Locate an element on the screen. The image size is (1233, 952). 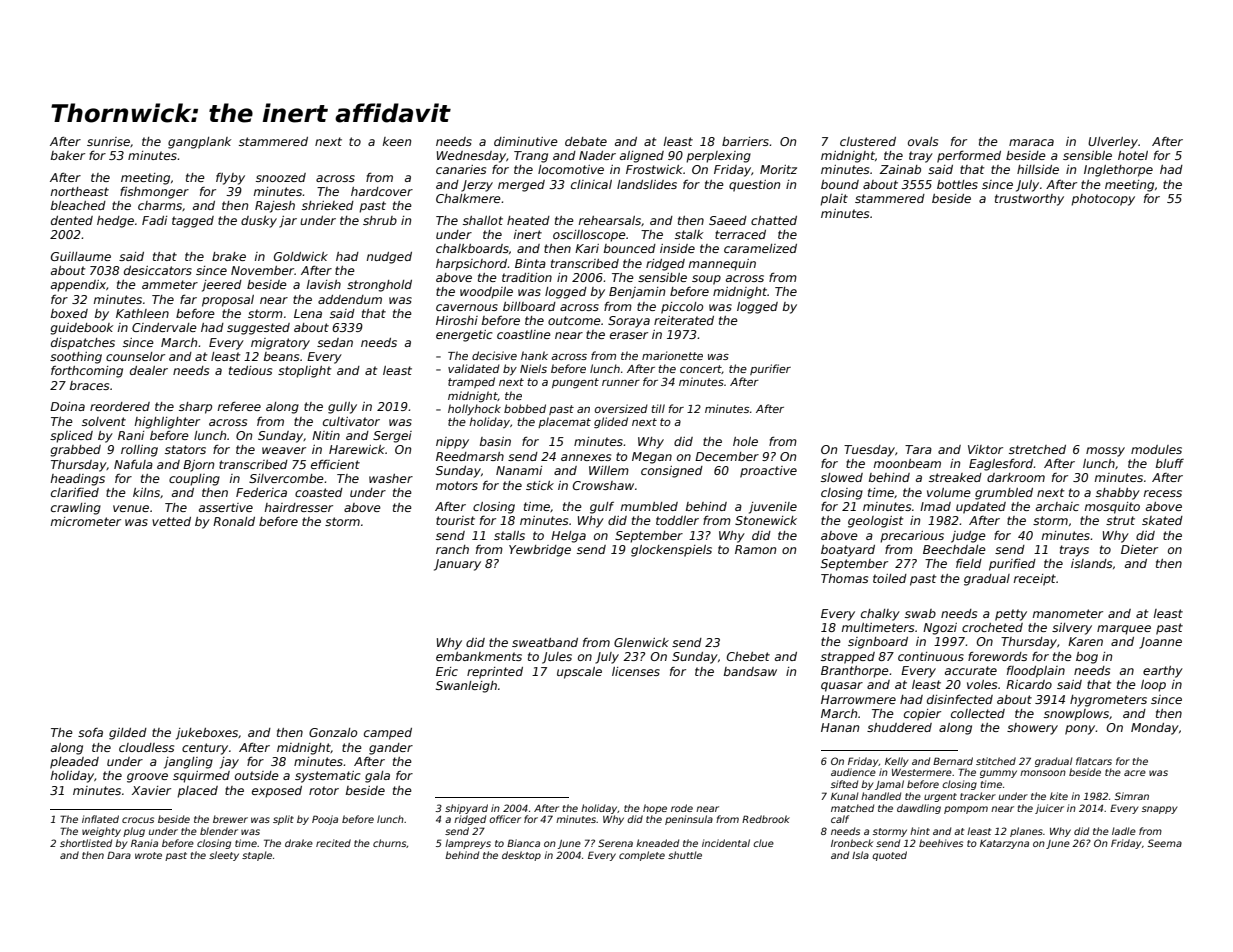
keen is located at coordinates (397, 141).
